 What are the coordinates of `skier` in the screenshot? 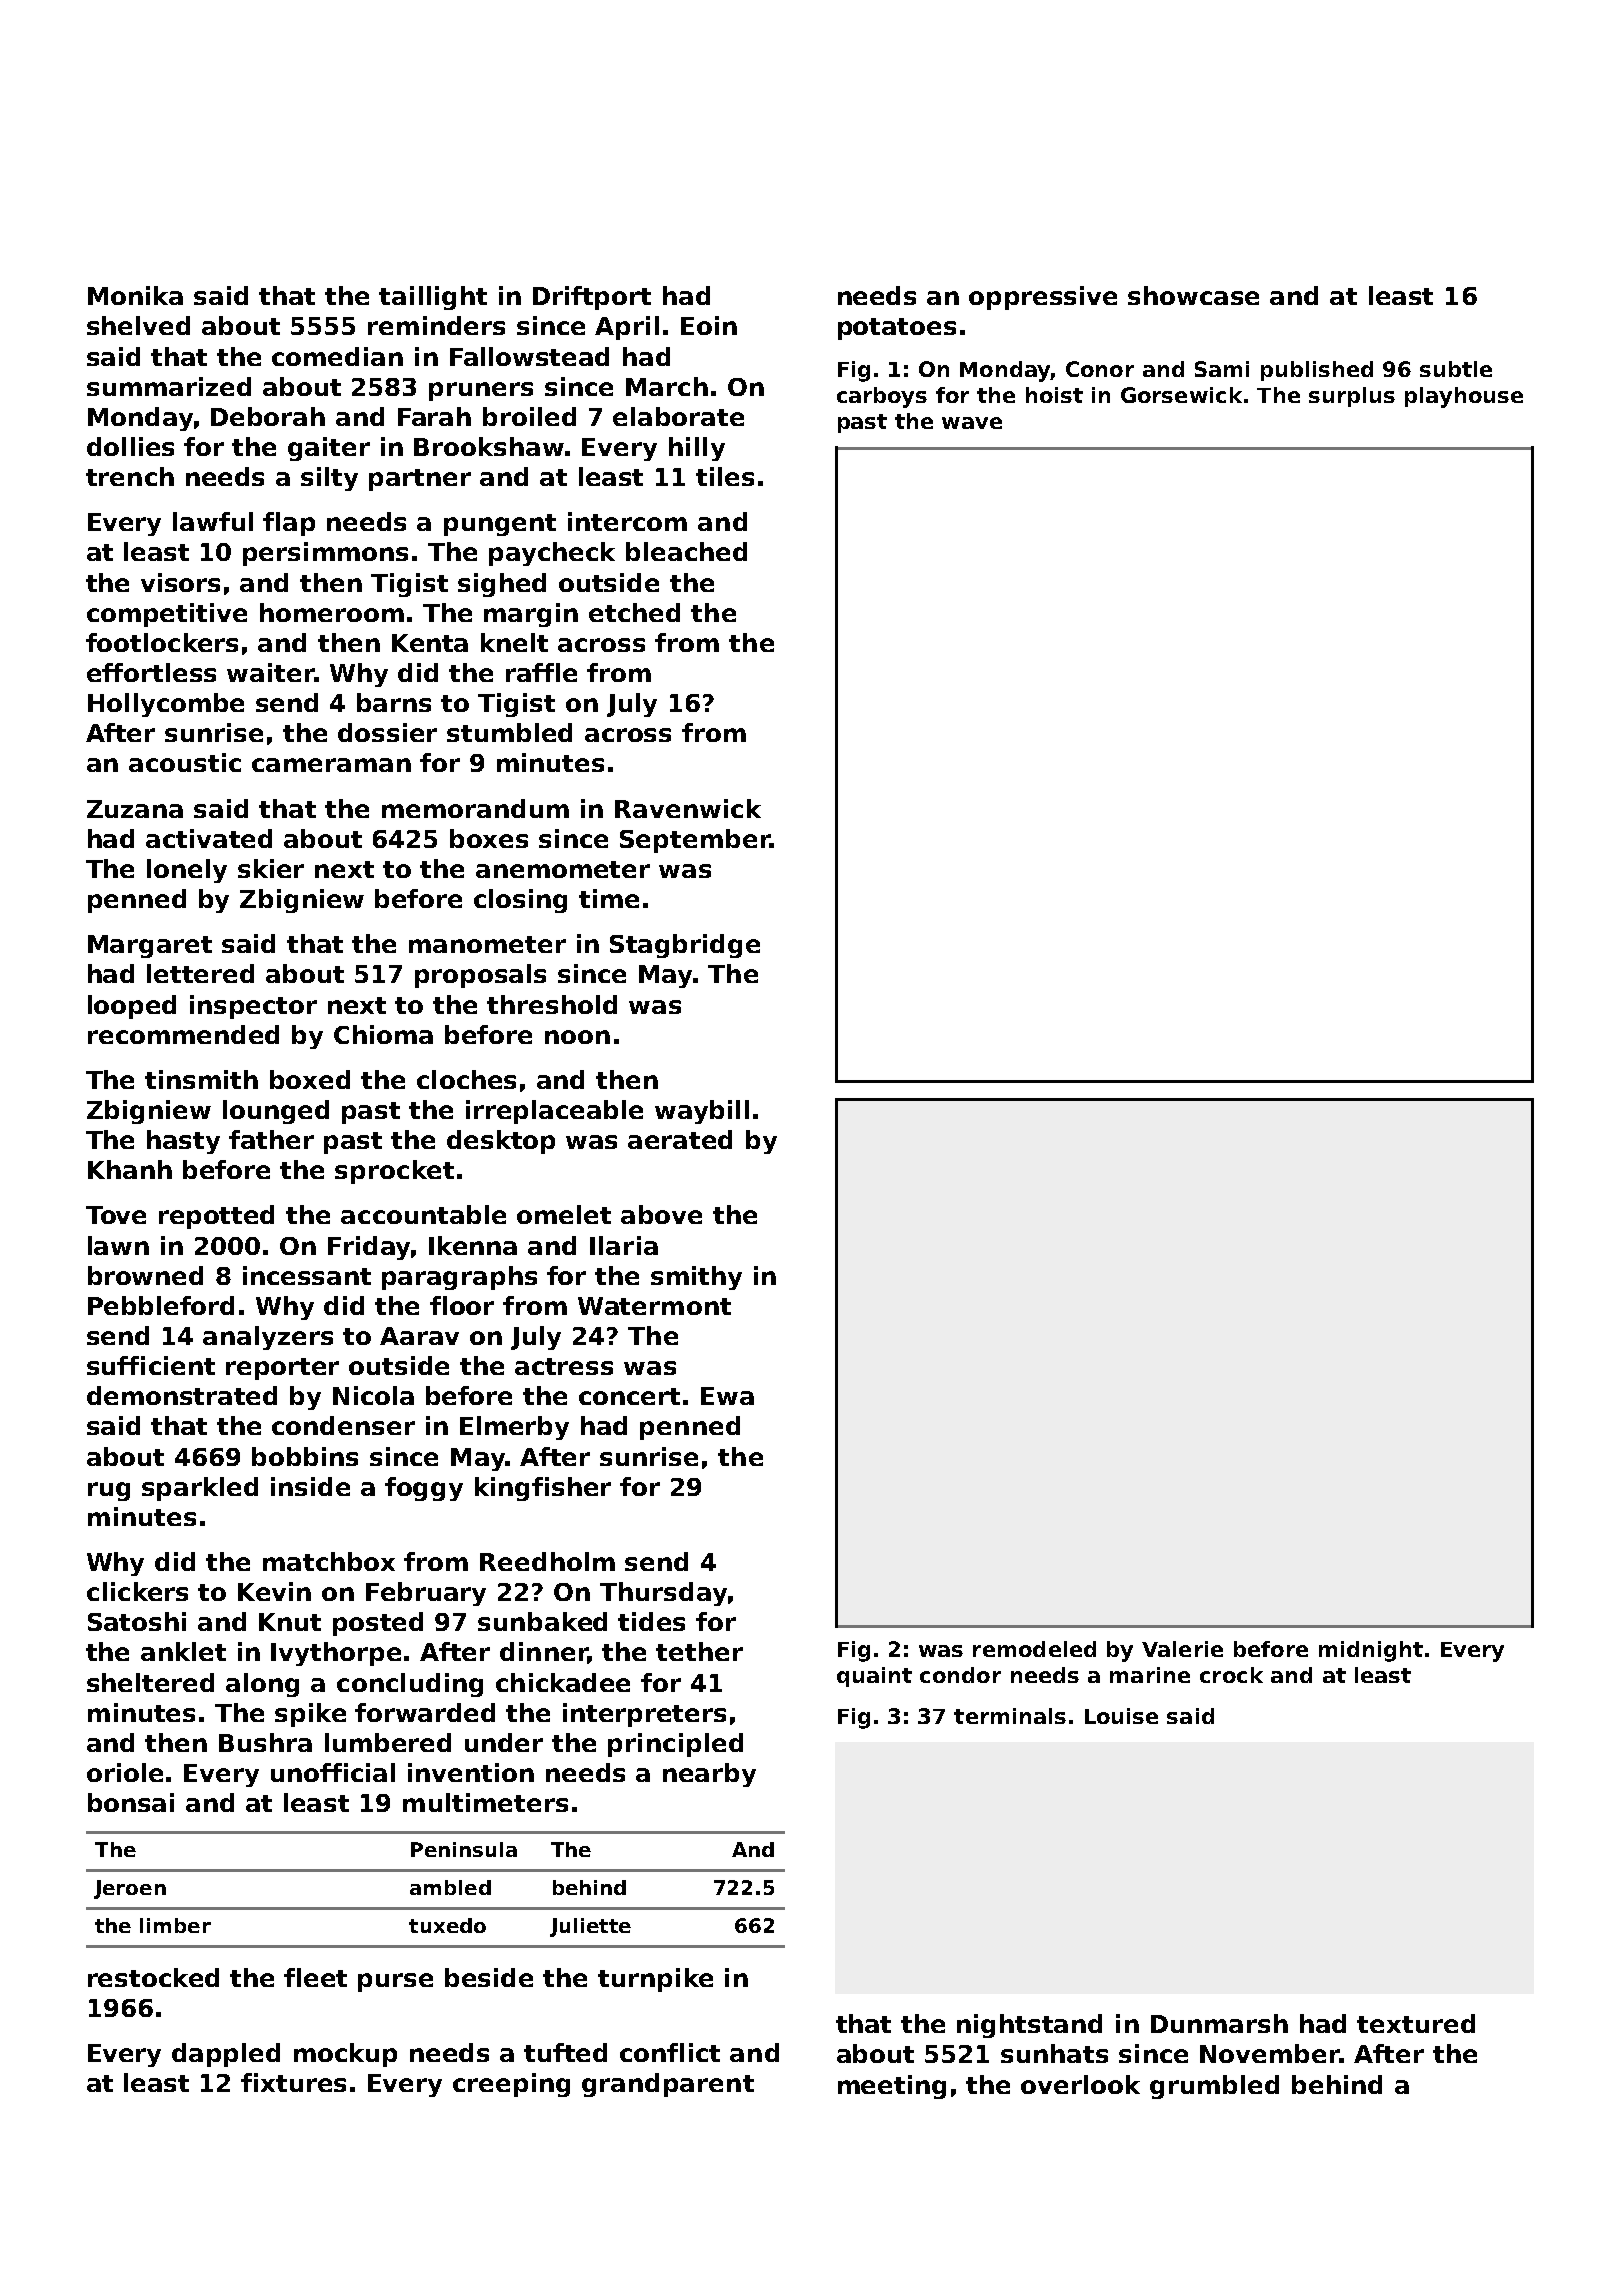 It's located at (271, 868).
